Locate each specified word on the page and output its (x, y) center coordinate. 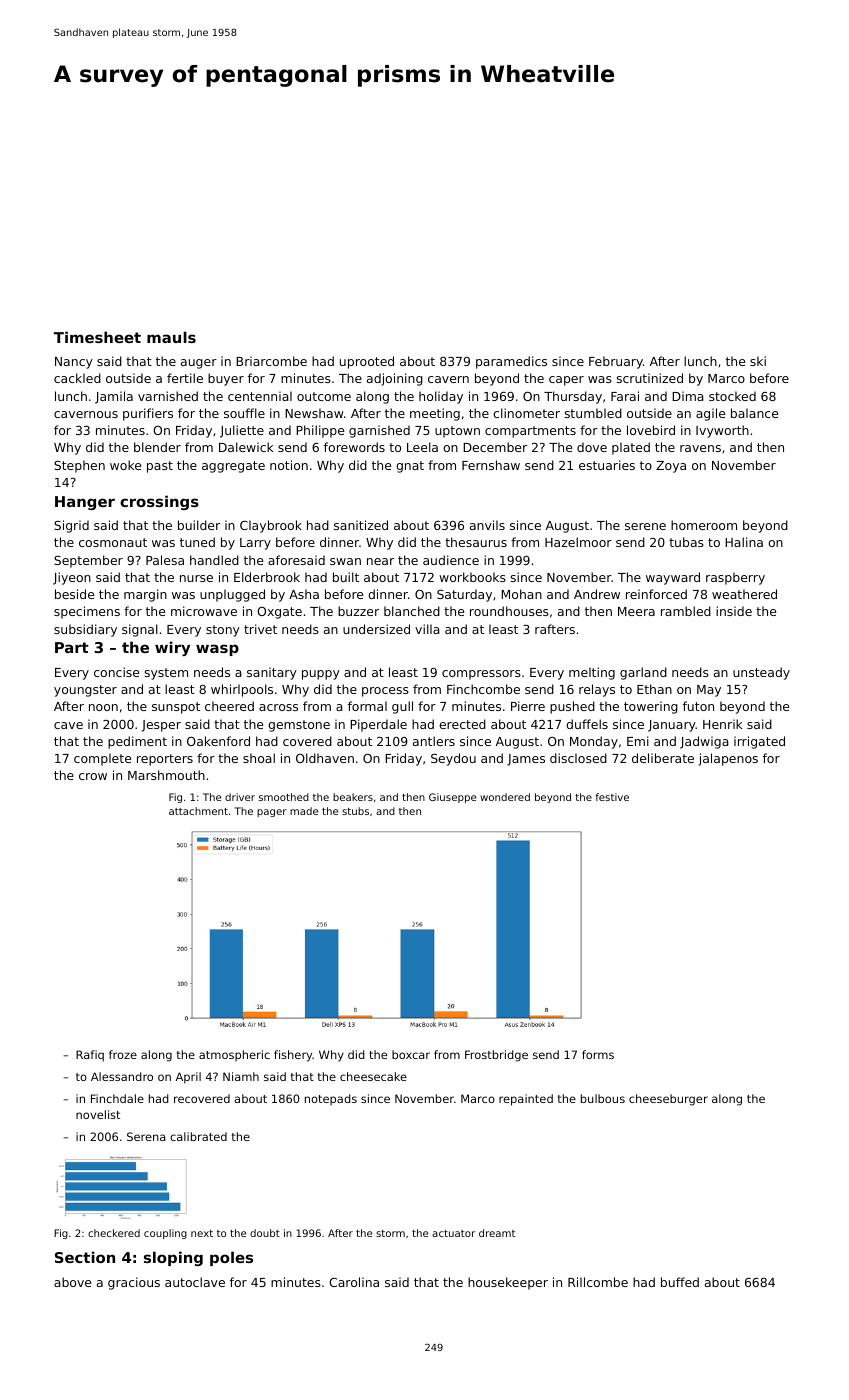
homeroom (704, 525)
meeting (435, 414)
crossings (159, 502)
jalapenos (728, 759)
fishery (293, 1056)
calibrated (198, 1136)
